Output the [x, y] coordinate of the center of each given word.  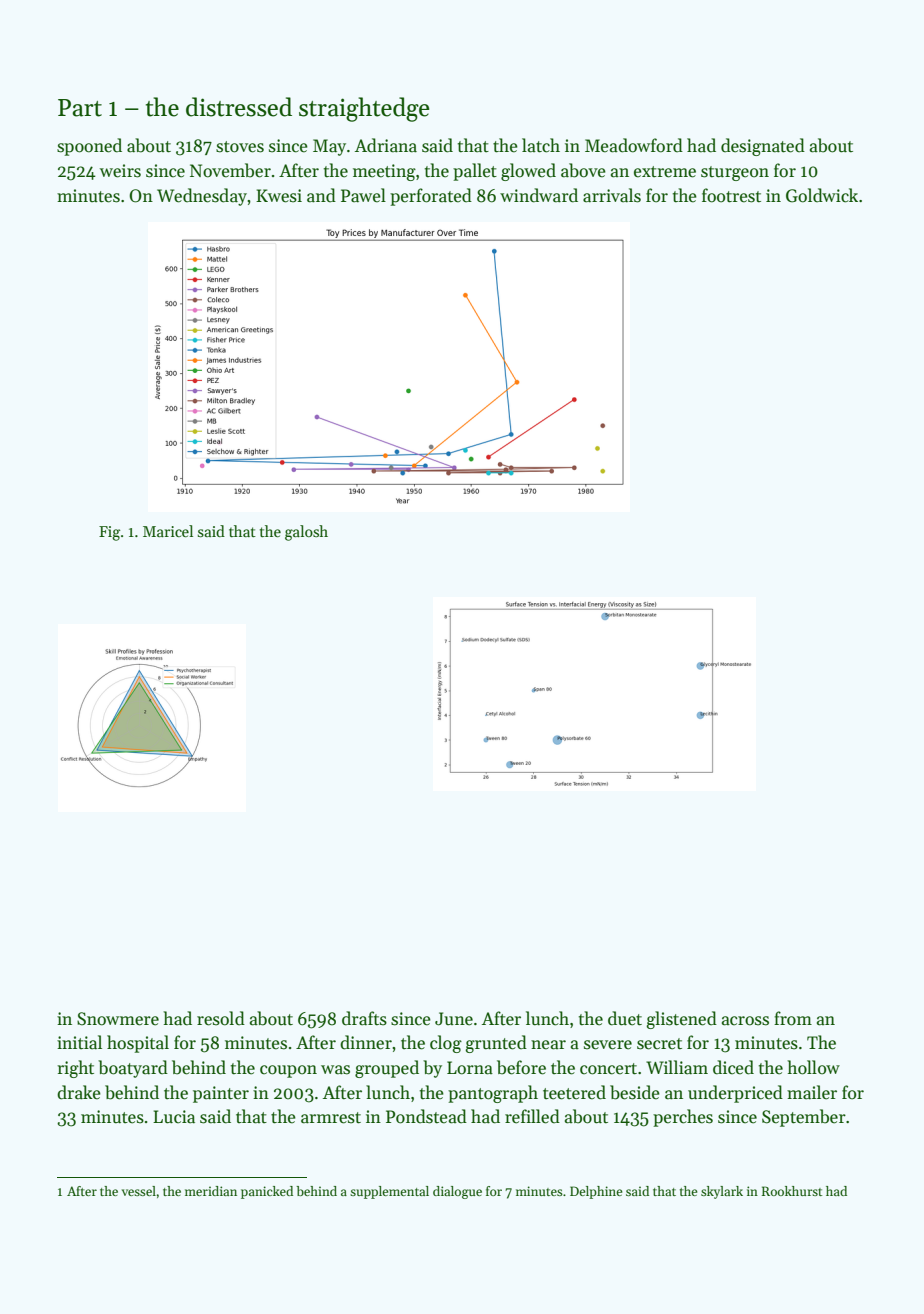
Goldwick [822, 195]
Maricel [168, 531]
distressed [239, 107]
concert [608, 1069]
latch [541, 145]
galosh [306, 533]
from [793, 1018]
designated [763, 147]
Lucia [174, 1117]
